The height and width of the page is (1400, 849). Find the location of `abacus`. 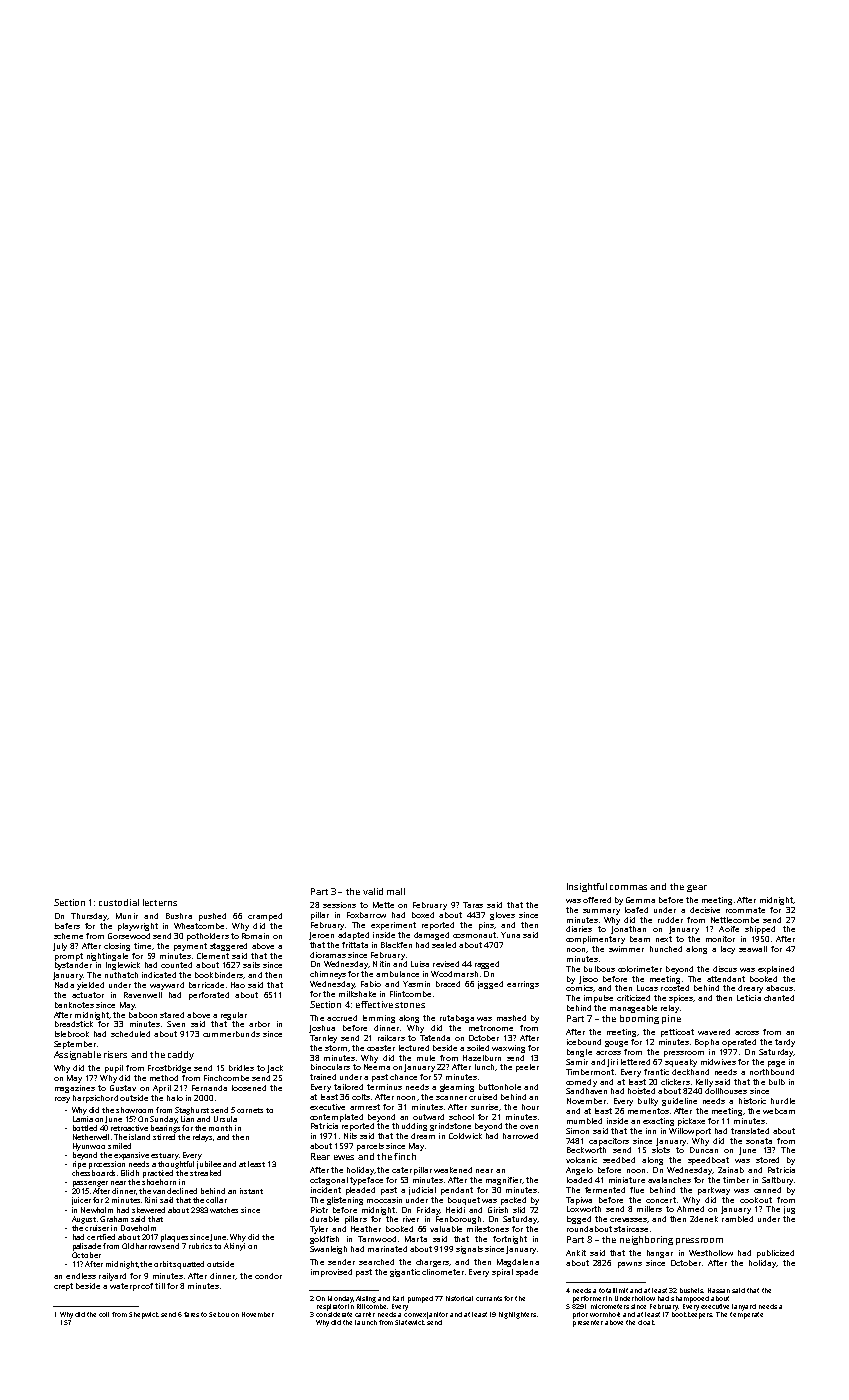

abacus is located at coordinates (779, 988).
